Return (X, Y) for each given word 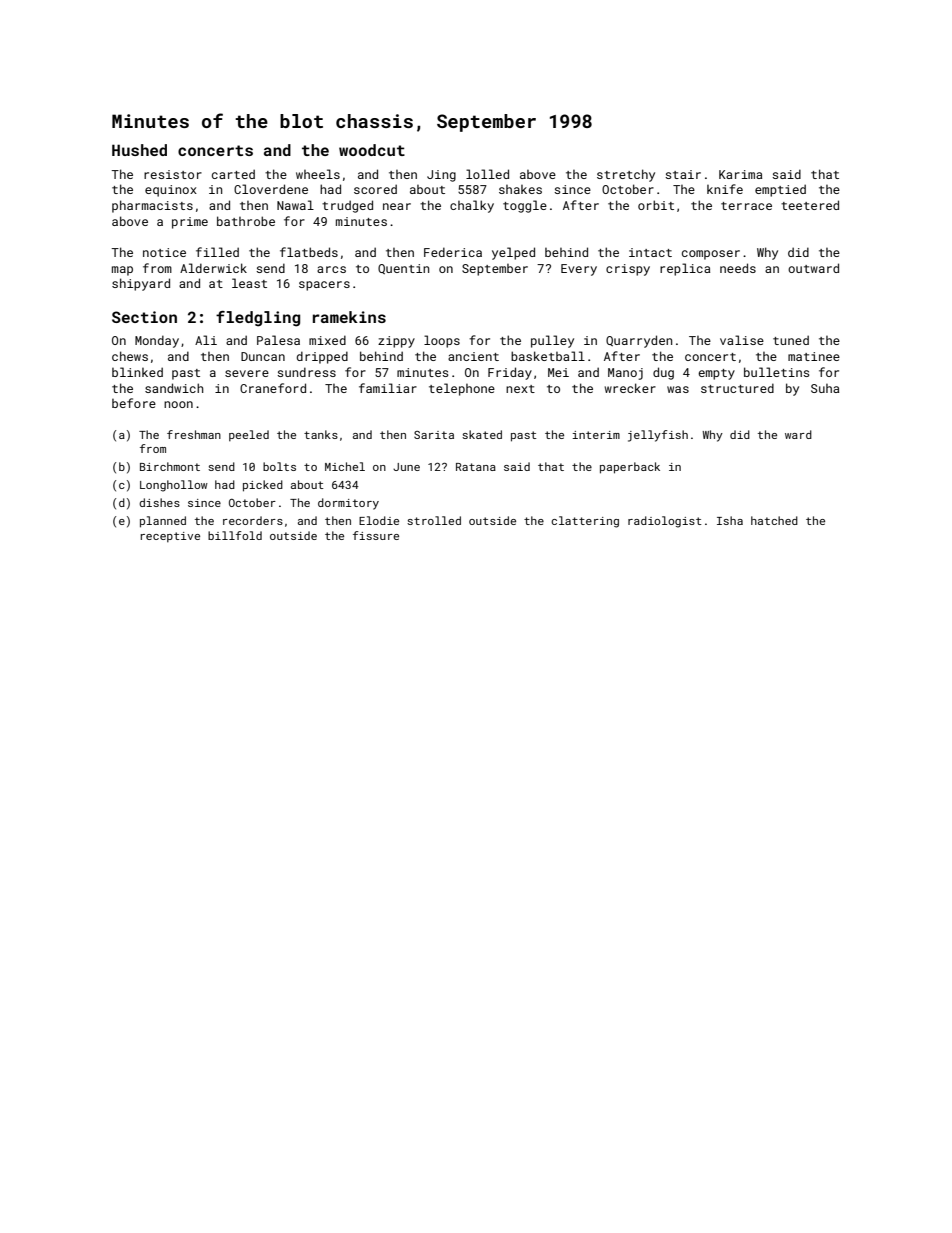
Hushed (139, 150)
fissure (376, 535)
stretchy (626, 175)
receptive (170, 537)
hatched (774, 520)
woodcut (372, 150)
